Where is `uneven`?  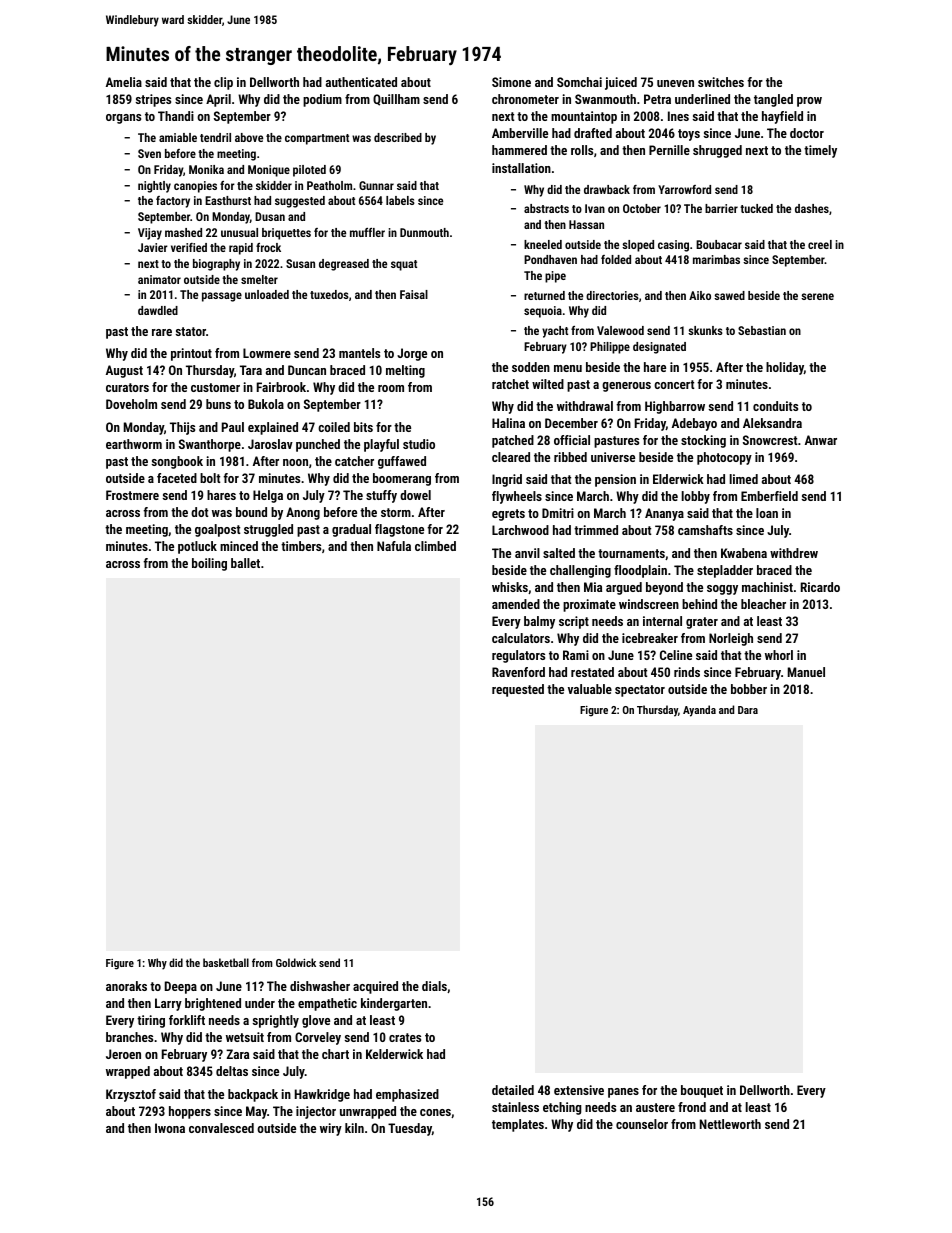 uneven is located at coordinates (675, 83).
